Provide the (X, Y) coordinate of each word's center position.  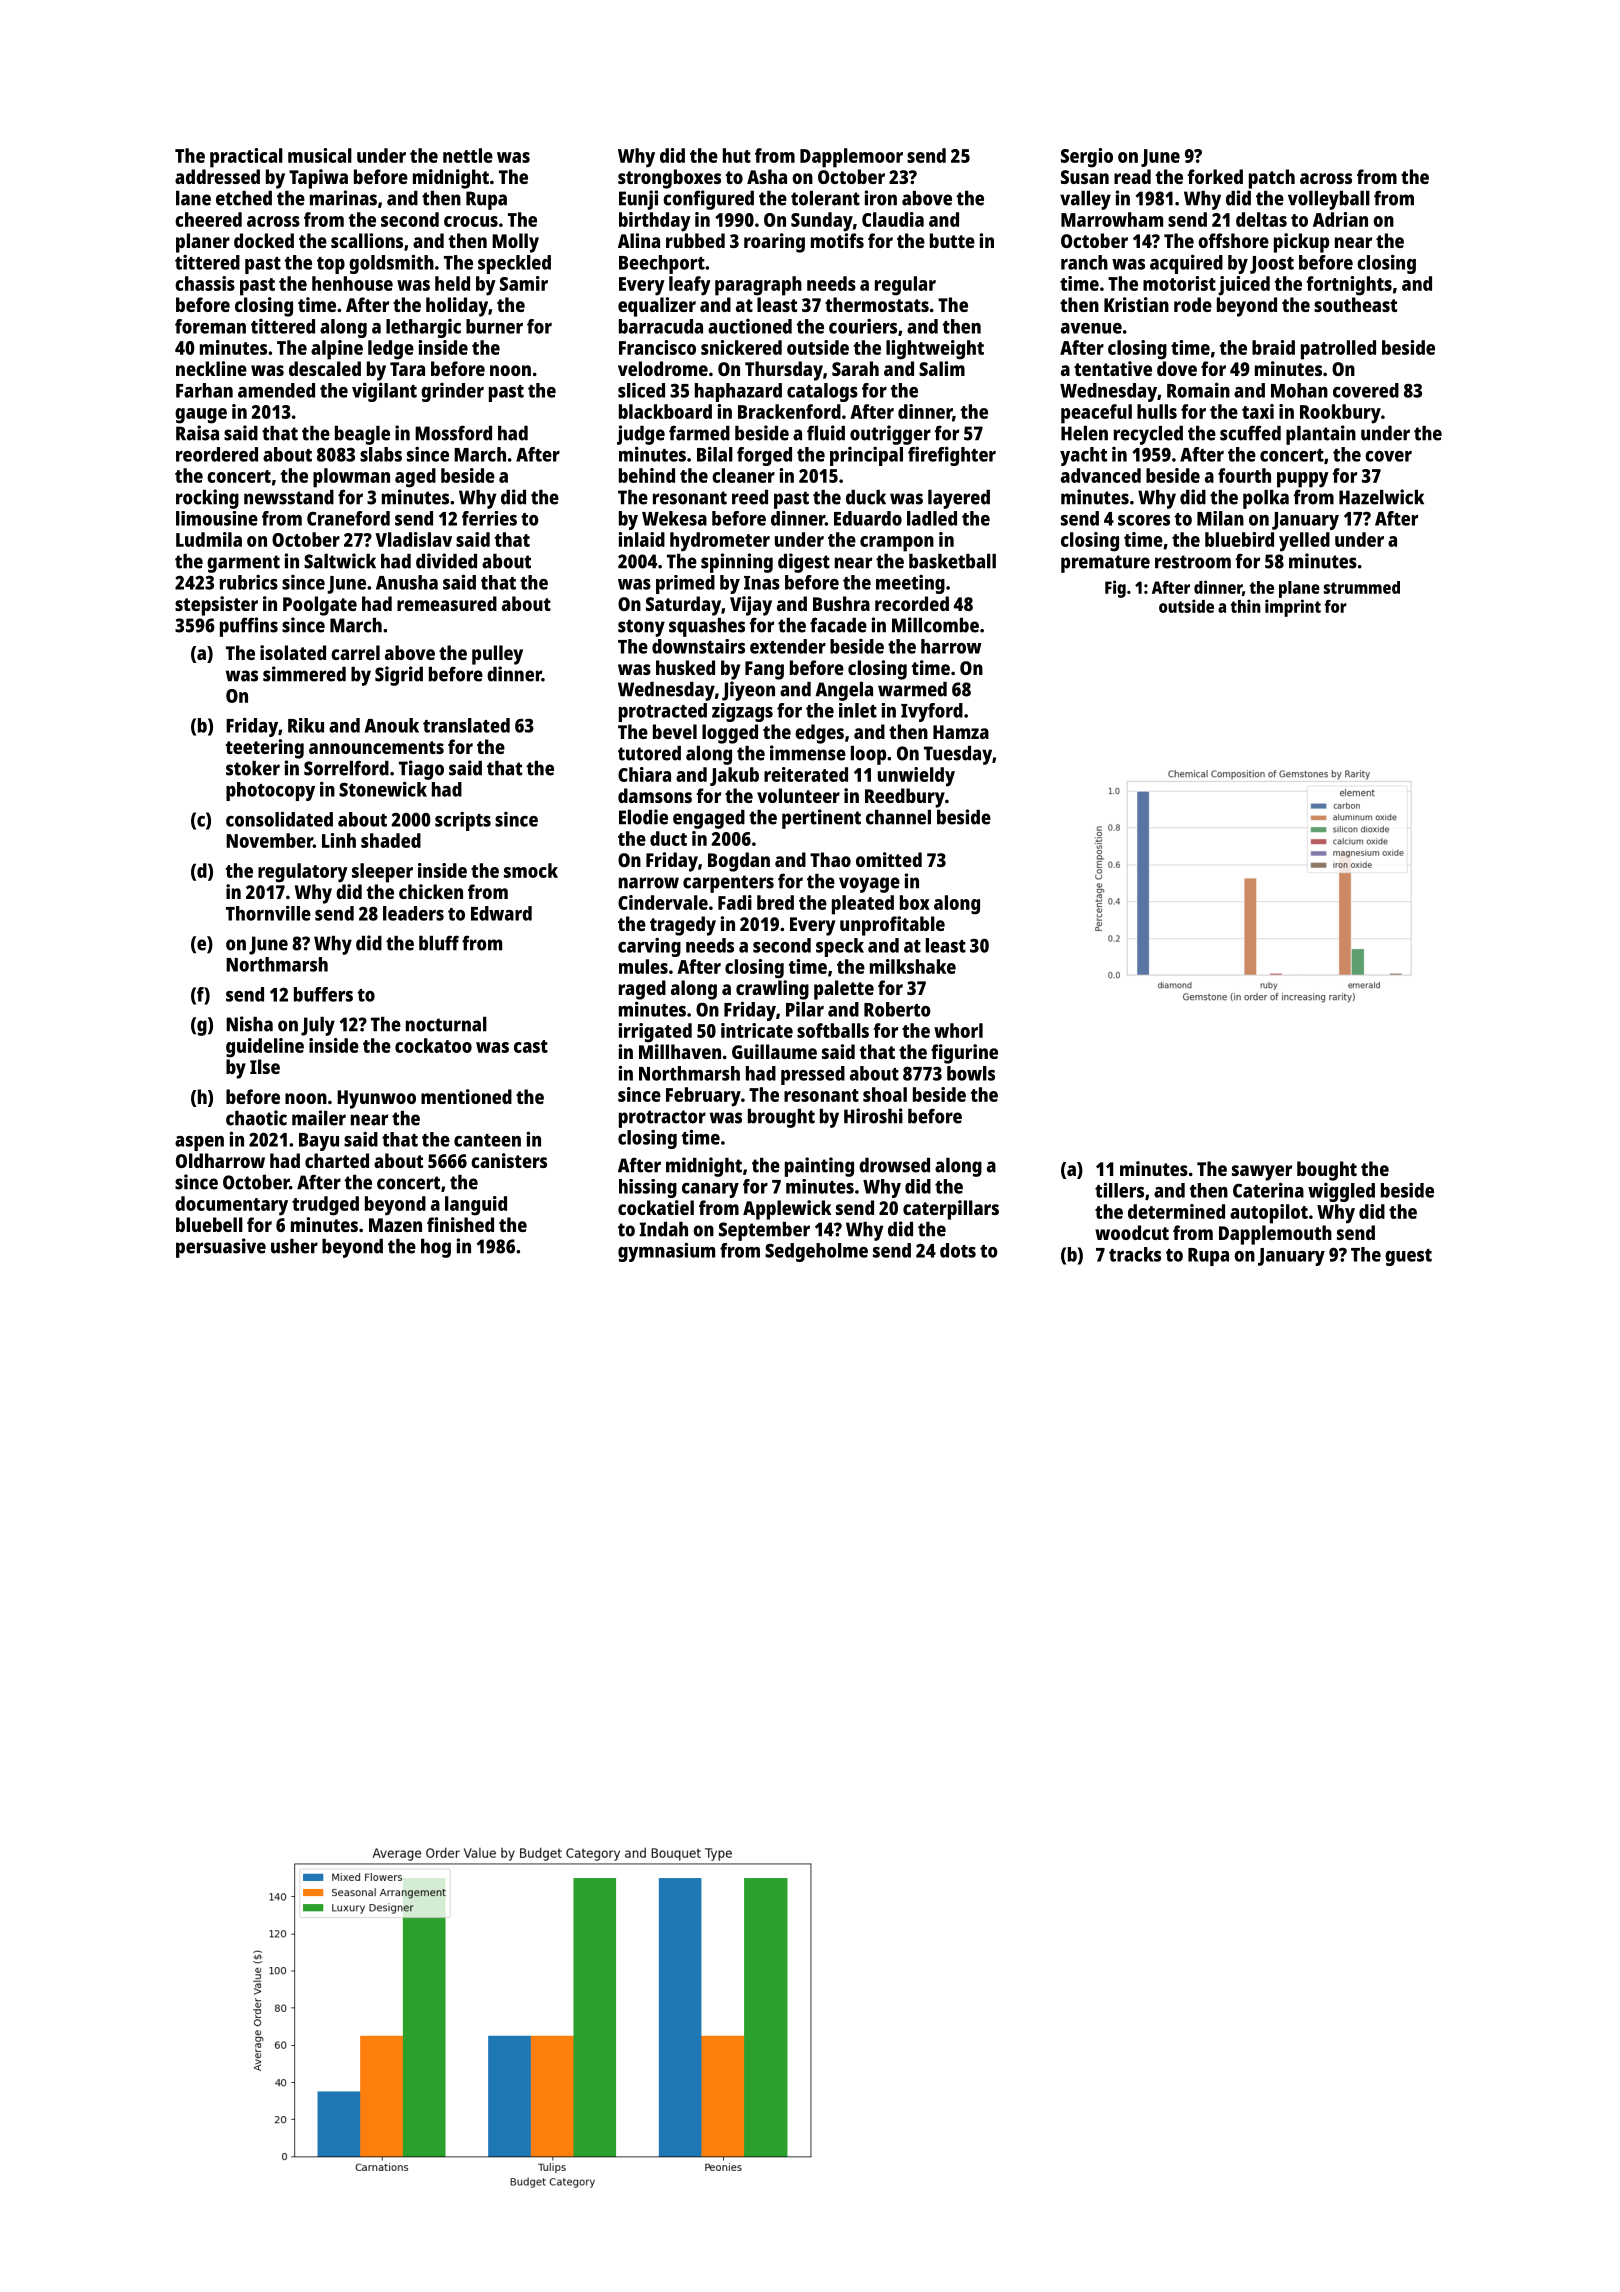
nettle (468, 155)
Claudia (893, 219)
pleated (863, 905)
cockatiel (656, 1207)
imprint (1293, 608)
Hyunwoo (376, 1099)
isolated (293, 652)
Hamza (961, 732)
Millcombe (935, 625)
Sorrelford (346, 768)
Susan (1085, 177)
